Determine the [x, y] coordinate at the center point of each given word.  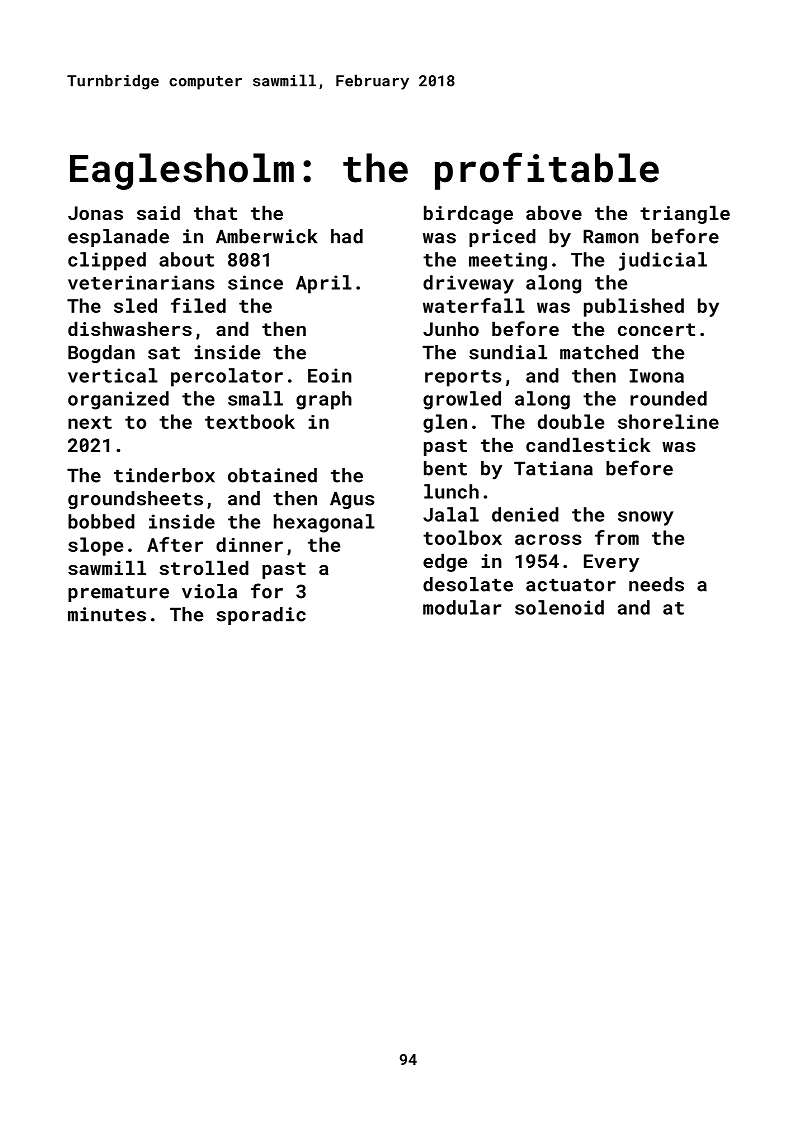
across [548, 539]
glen [445, 423]
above [554, 212]
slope [95, 546]
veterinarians [141, 282]
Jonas [95, 213]
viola [209, 591]
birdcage [468, 214]
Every [611, 563]
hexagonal [324, 523]
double [571, 421]
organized [118, 400]
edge [445, 562]
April [324, 284]
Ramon [611, 236]
